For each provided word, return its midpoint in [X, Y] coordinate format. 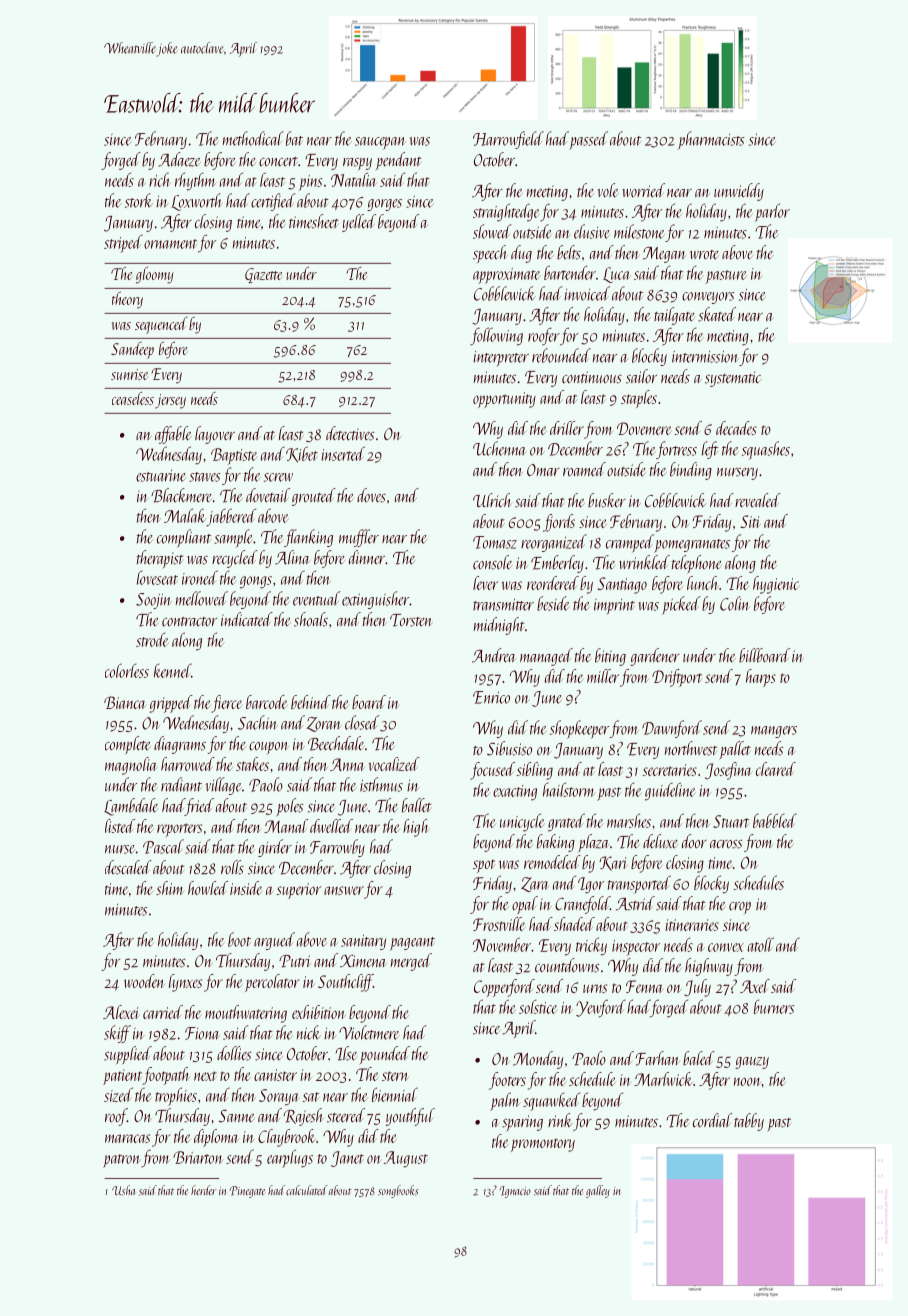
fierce [226, 704]
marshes [629, 820]
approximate [507, 276]
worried [644, 190]
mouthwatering [246, 1014]
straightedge [506, 212]
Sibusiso [509, 748]
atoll [761, 944]
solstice [538, 1007]
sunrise [129, 374]
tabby [749, 1122]
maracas [127, 1138]
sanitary [363, 942]
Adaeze [179, 159]
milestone [639, 231]
